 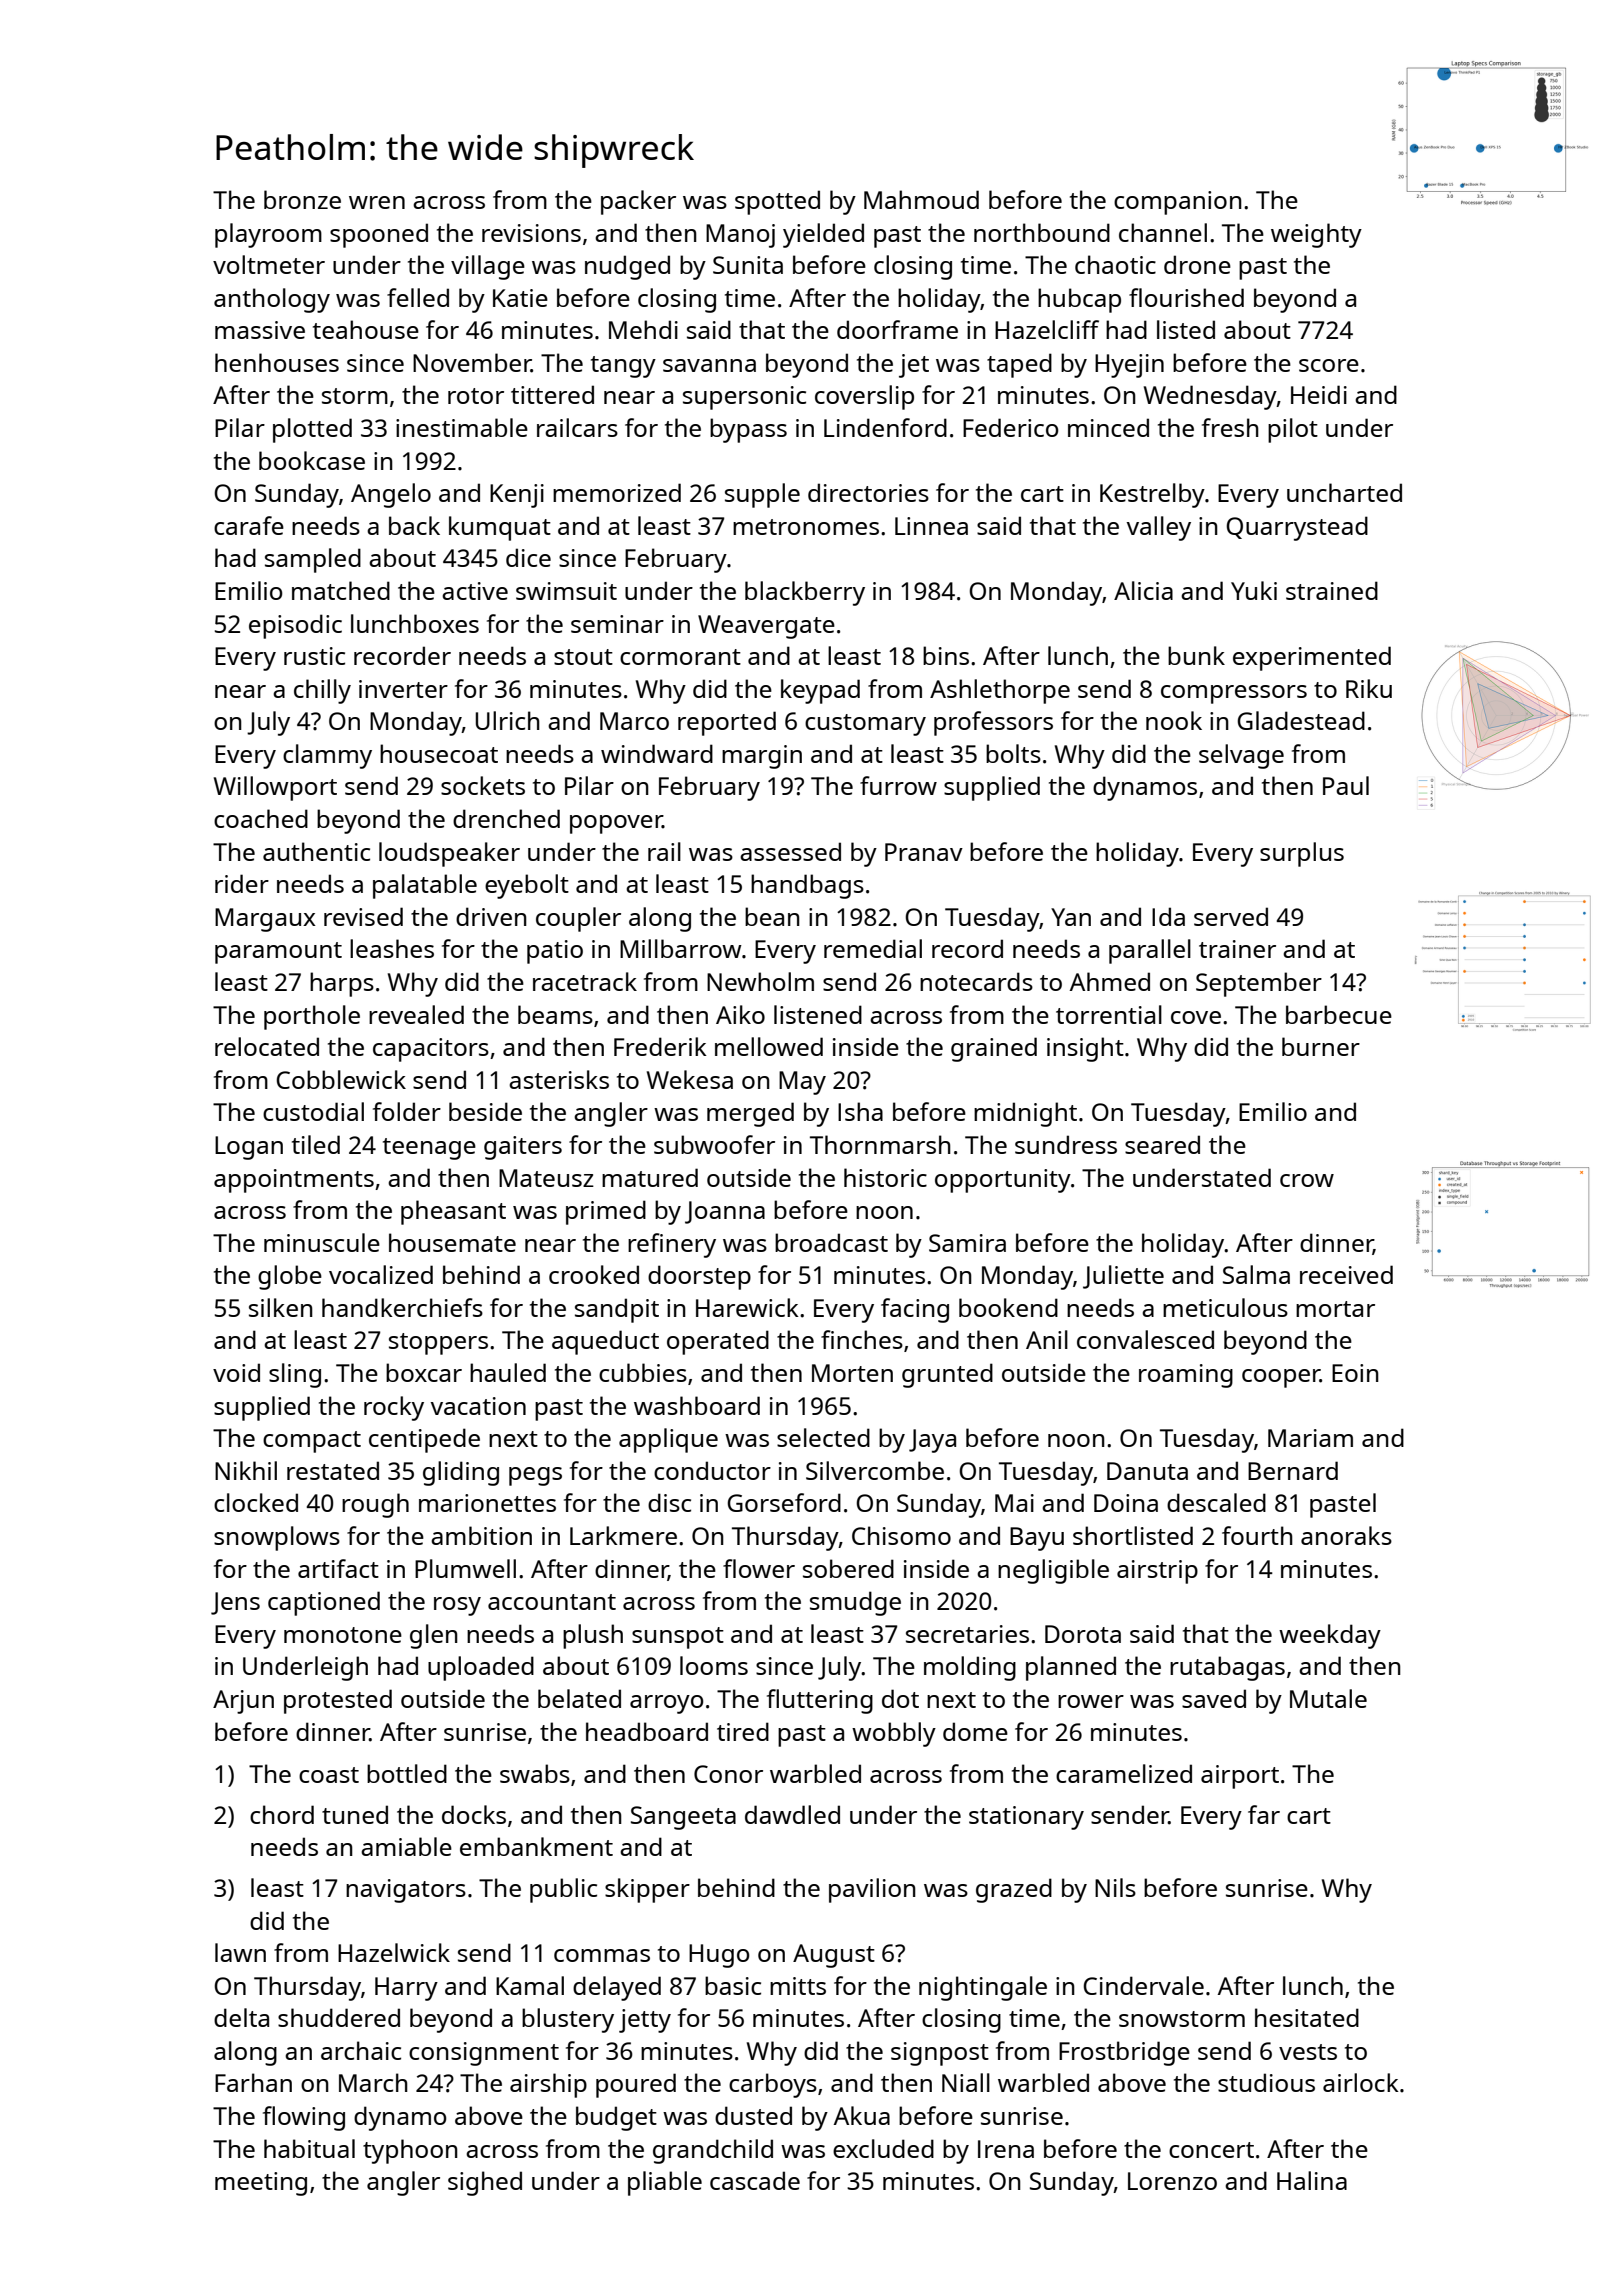 What do you see at coordinates (1143, 1985) in the screenshot?
I see `Cindervale` at bounding box center [1143, 1985].
